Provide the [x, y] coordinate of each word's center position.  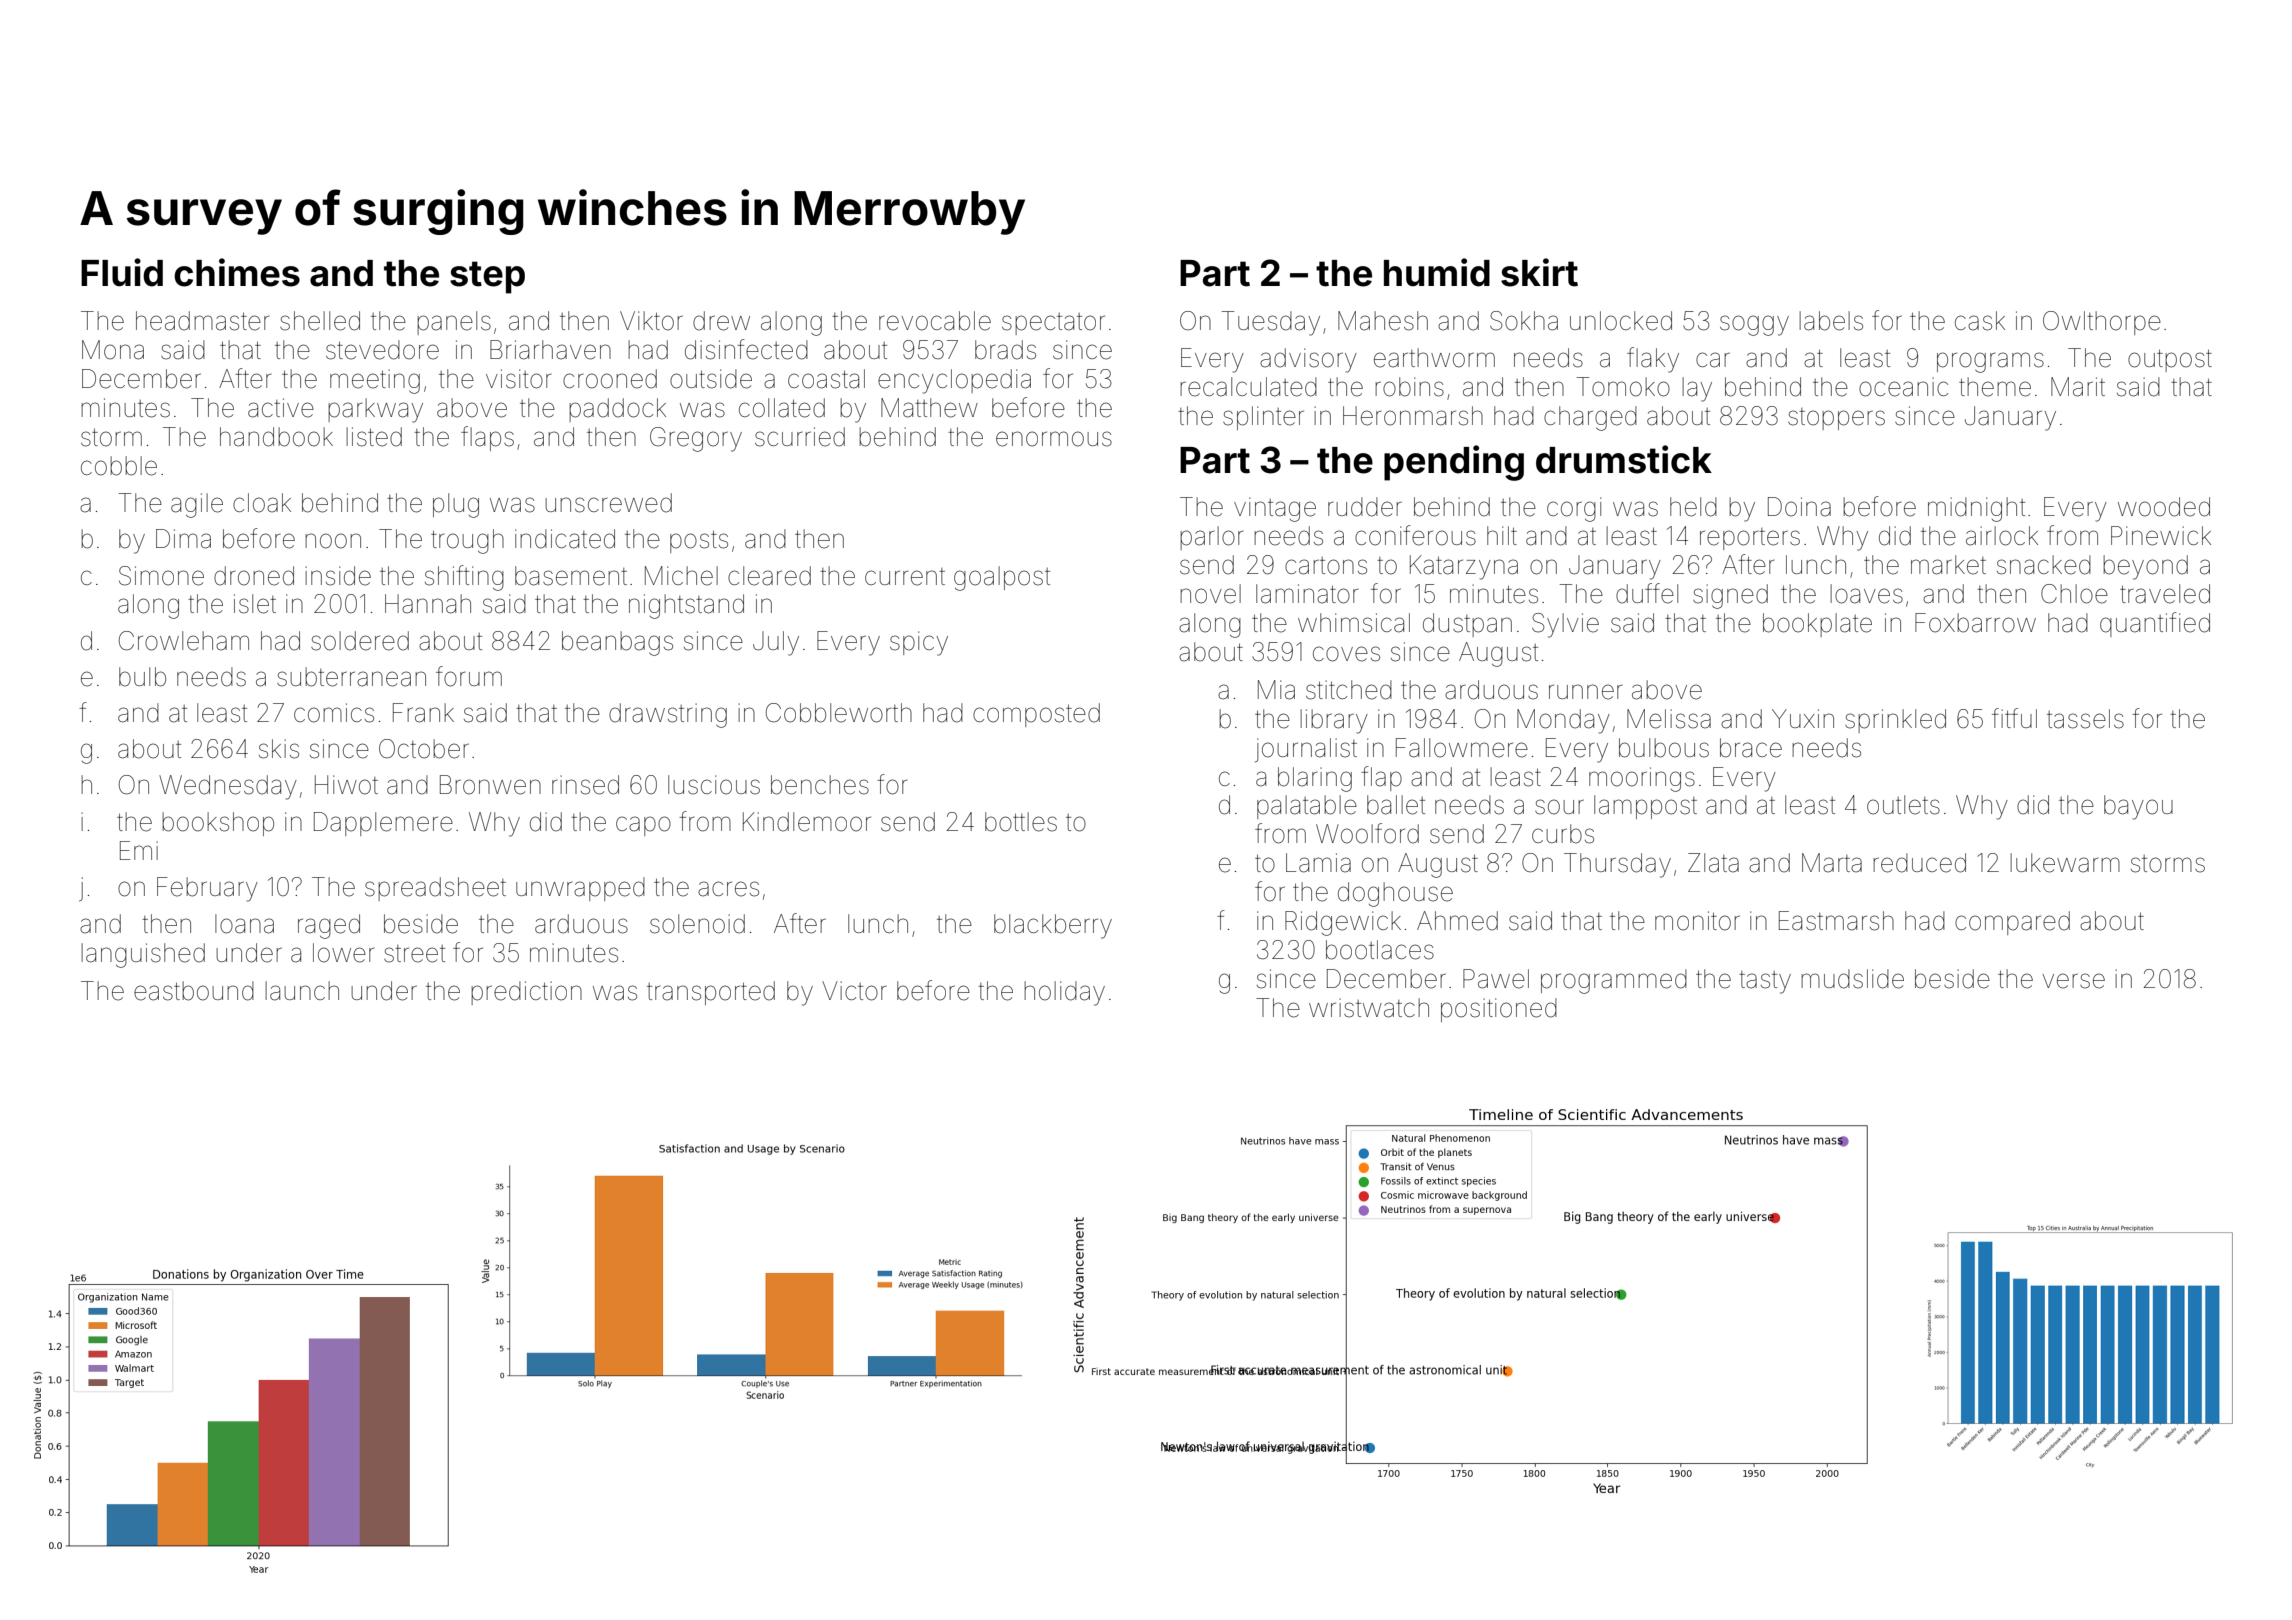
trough [467, 541]
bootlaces [1380, 950]
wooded [2164, 507]
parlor [1211, 538]
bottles [1021, 822]
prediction [526, 993]
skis [279, 749]
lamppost [1645, 807]
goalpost [1002, 578]
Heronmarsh [1413, 416]
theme [1995, 387]
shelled [320, 321]
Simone [161, 576]
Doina [1799, 507]
